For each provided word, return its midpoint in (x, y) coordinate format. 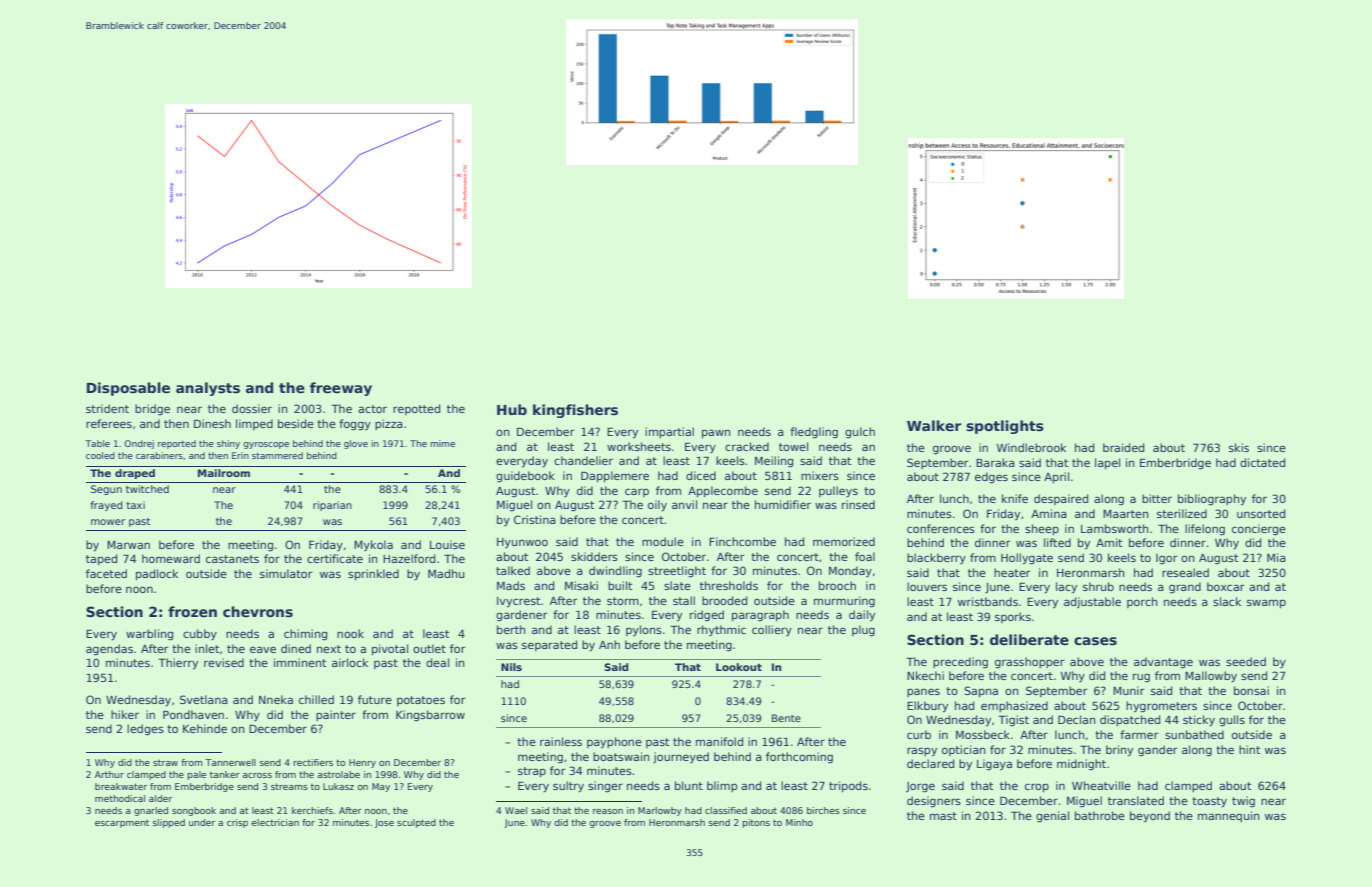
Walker (934, 425)
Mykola (373, 545)
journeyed (681, 757)
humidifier (783, 504)
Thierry (178, 664)
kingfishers (575, 411)
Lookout (739, 667)
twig (1243, 802)
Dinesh (212, 423)
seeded (1246, 661)
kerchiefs (312, 810)
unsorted (1261, 513)
